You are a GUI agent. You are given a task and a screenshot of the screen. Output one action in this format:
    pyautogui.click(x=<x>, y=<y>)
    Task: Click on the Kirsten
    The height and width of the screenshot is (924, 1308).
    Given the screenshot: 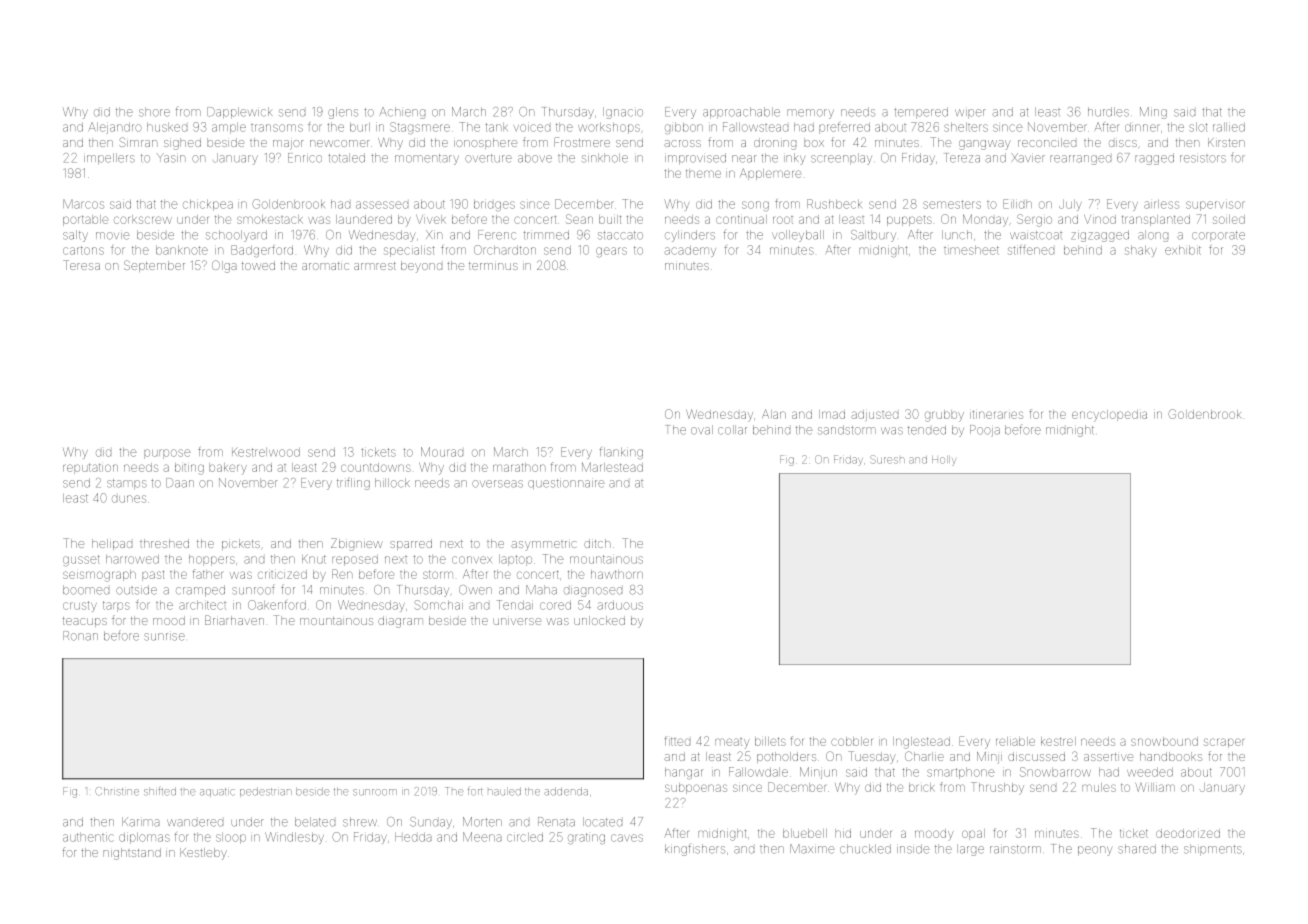 What is the action you would take?
    pyautogui.click(x=1226, y=142)
